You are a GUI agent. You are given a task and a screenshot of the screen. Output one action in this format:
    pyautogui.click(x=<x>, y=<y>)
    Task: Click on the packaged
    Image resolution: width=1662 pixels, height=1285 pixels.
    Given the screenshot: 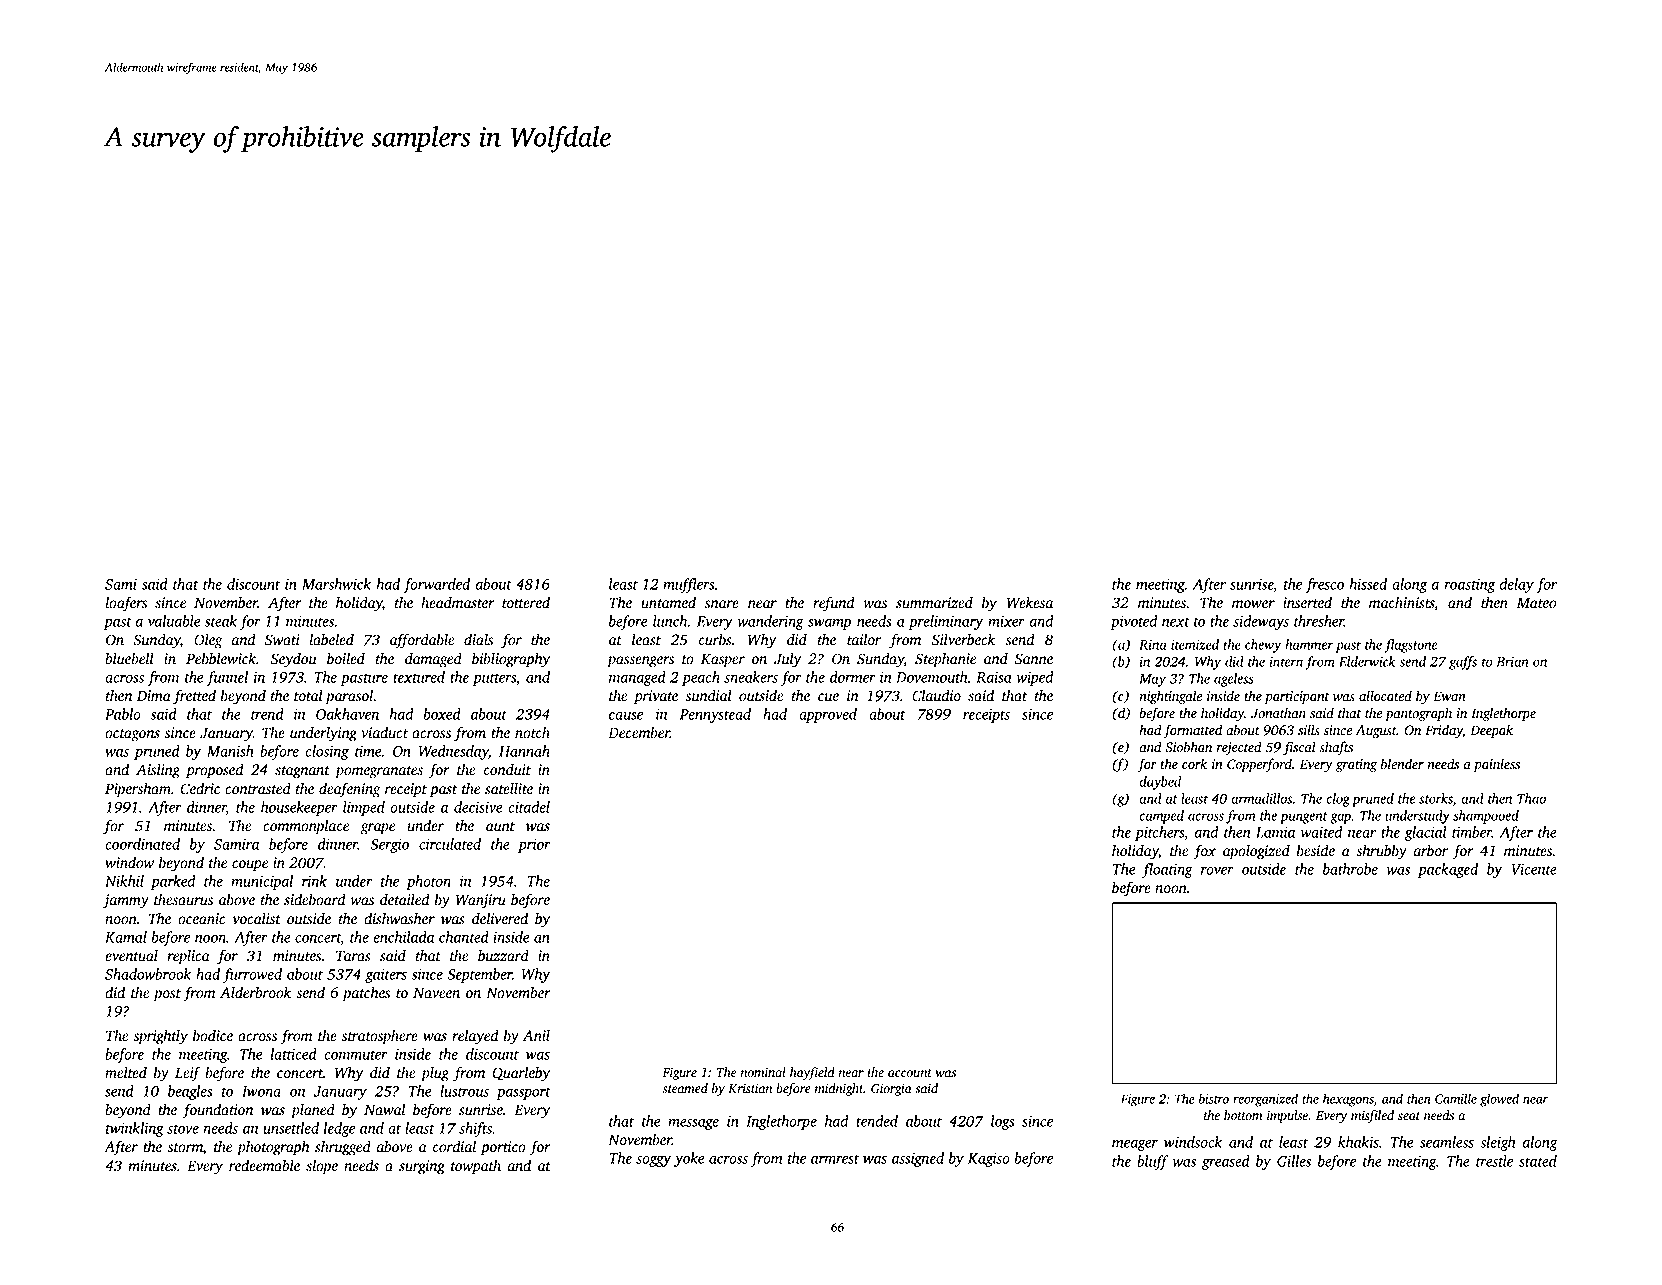 What is the action you would take?
    pyautogui.click(x=1448, y=870)
